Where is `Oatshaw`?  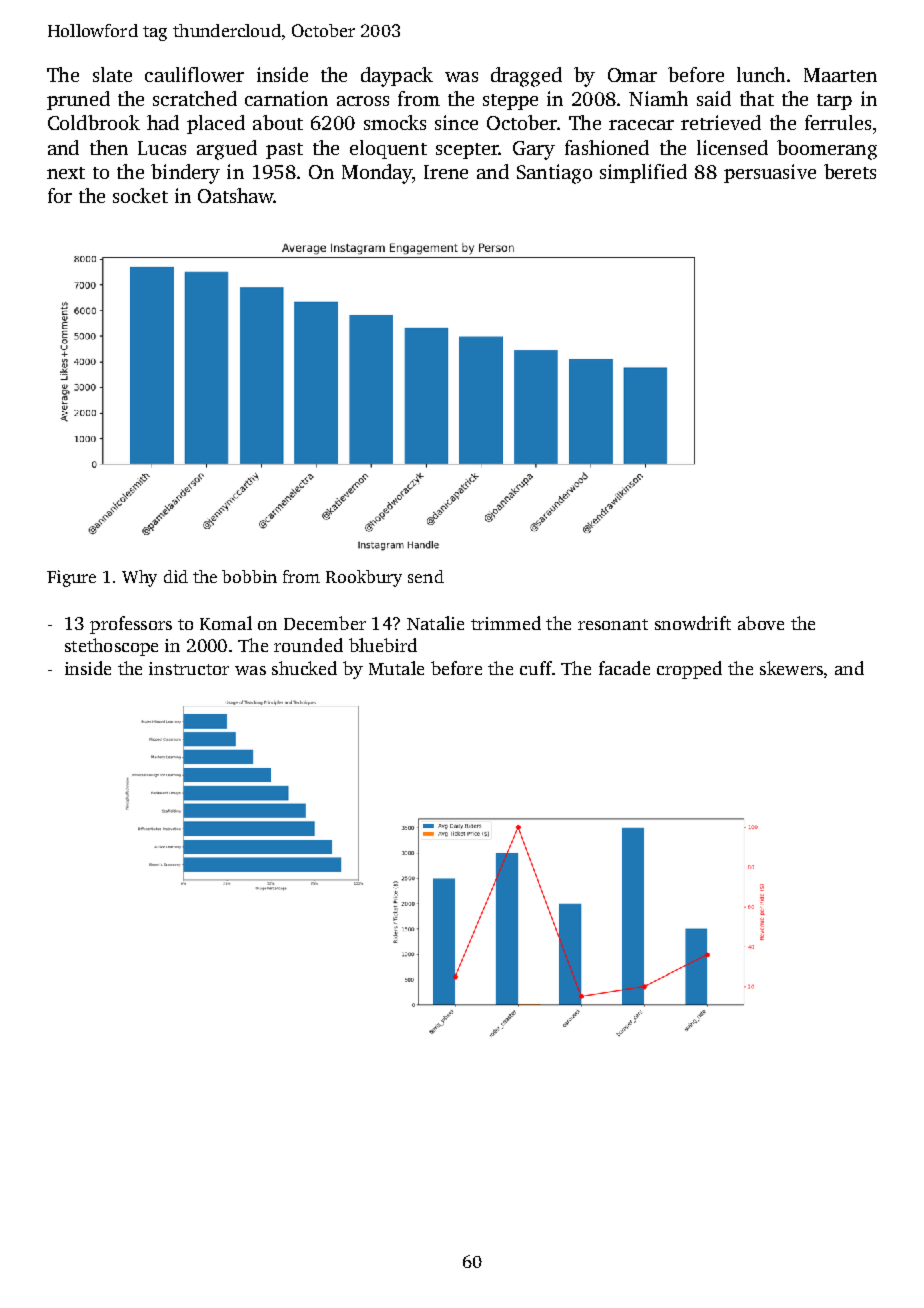 Oatshaw is located at coordinates (236, 195).
